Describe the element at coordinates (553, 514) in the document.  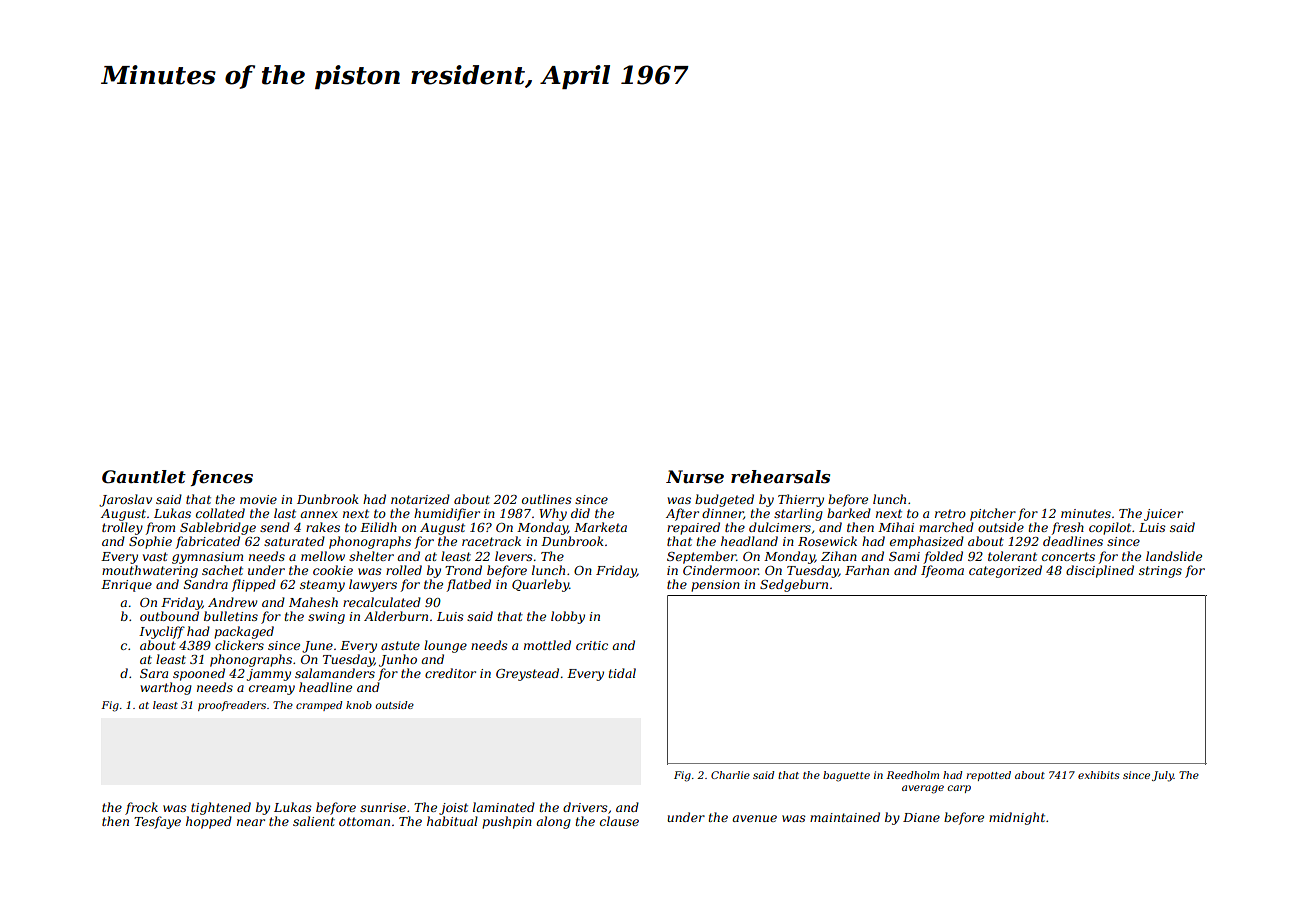
I see `Why` at that location.
